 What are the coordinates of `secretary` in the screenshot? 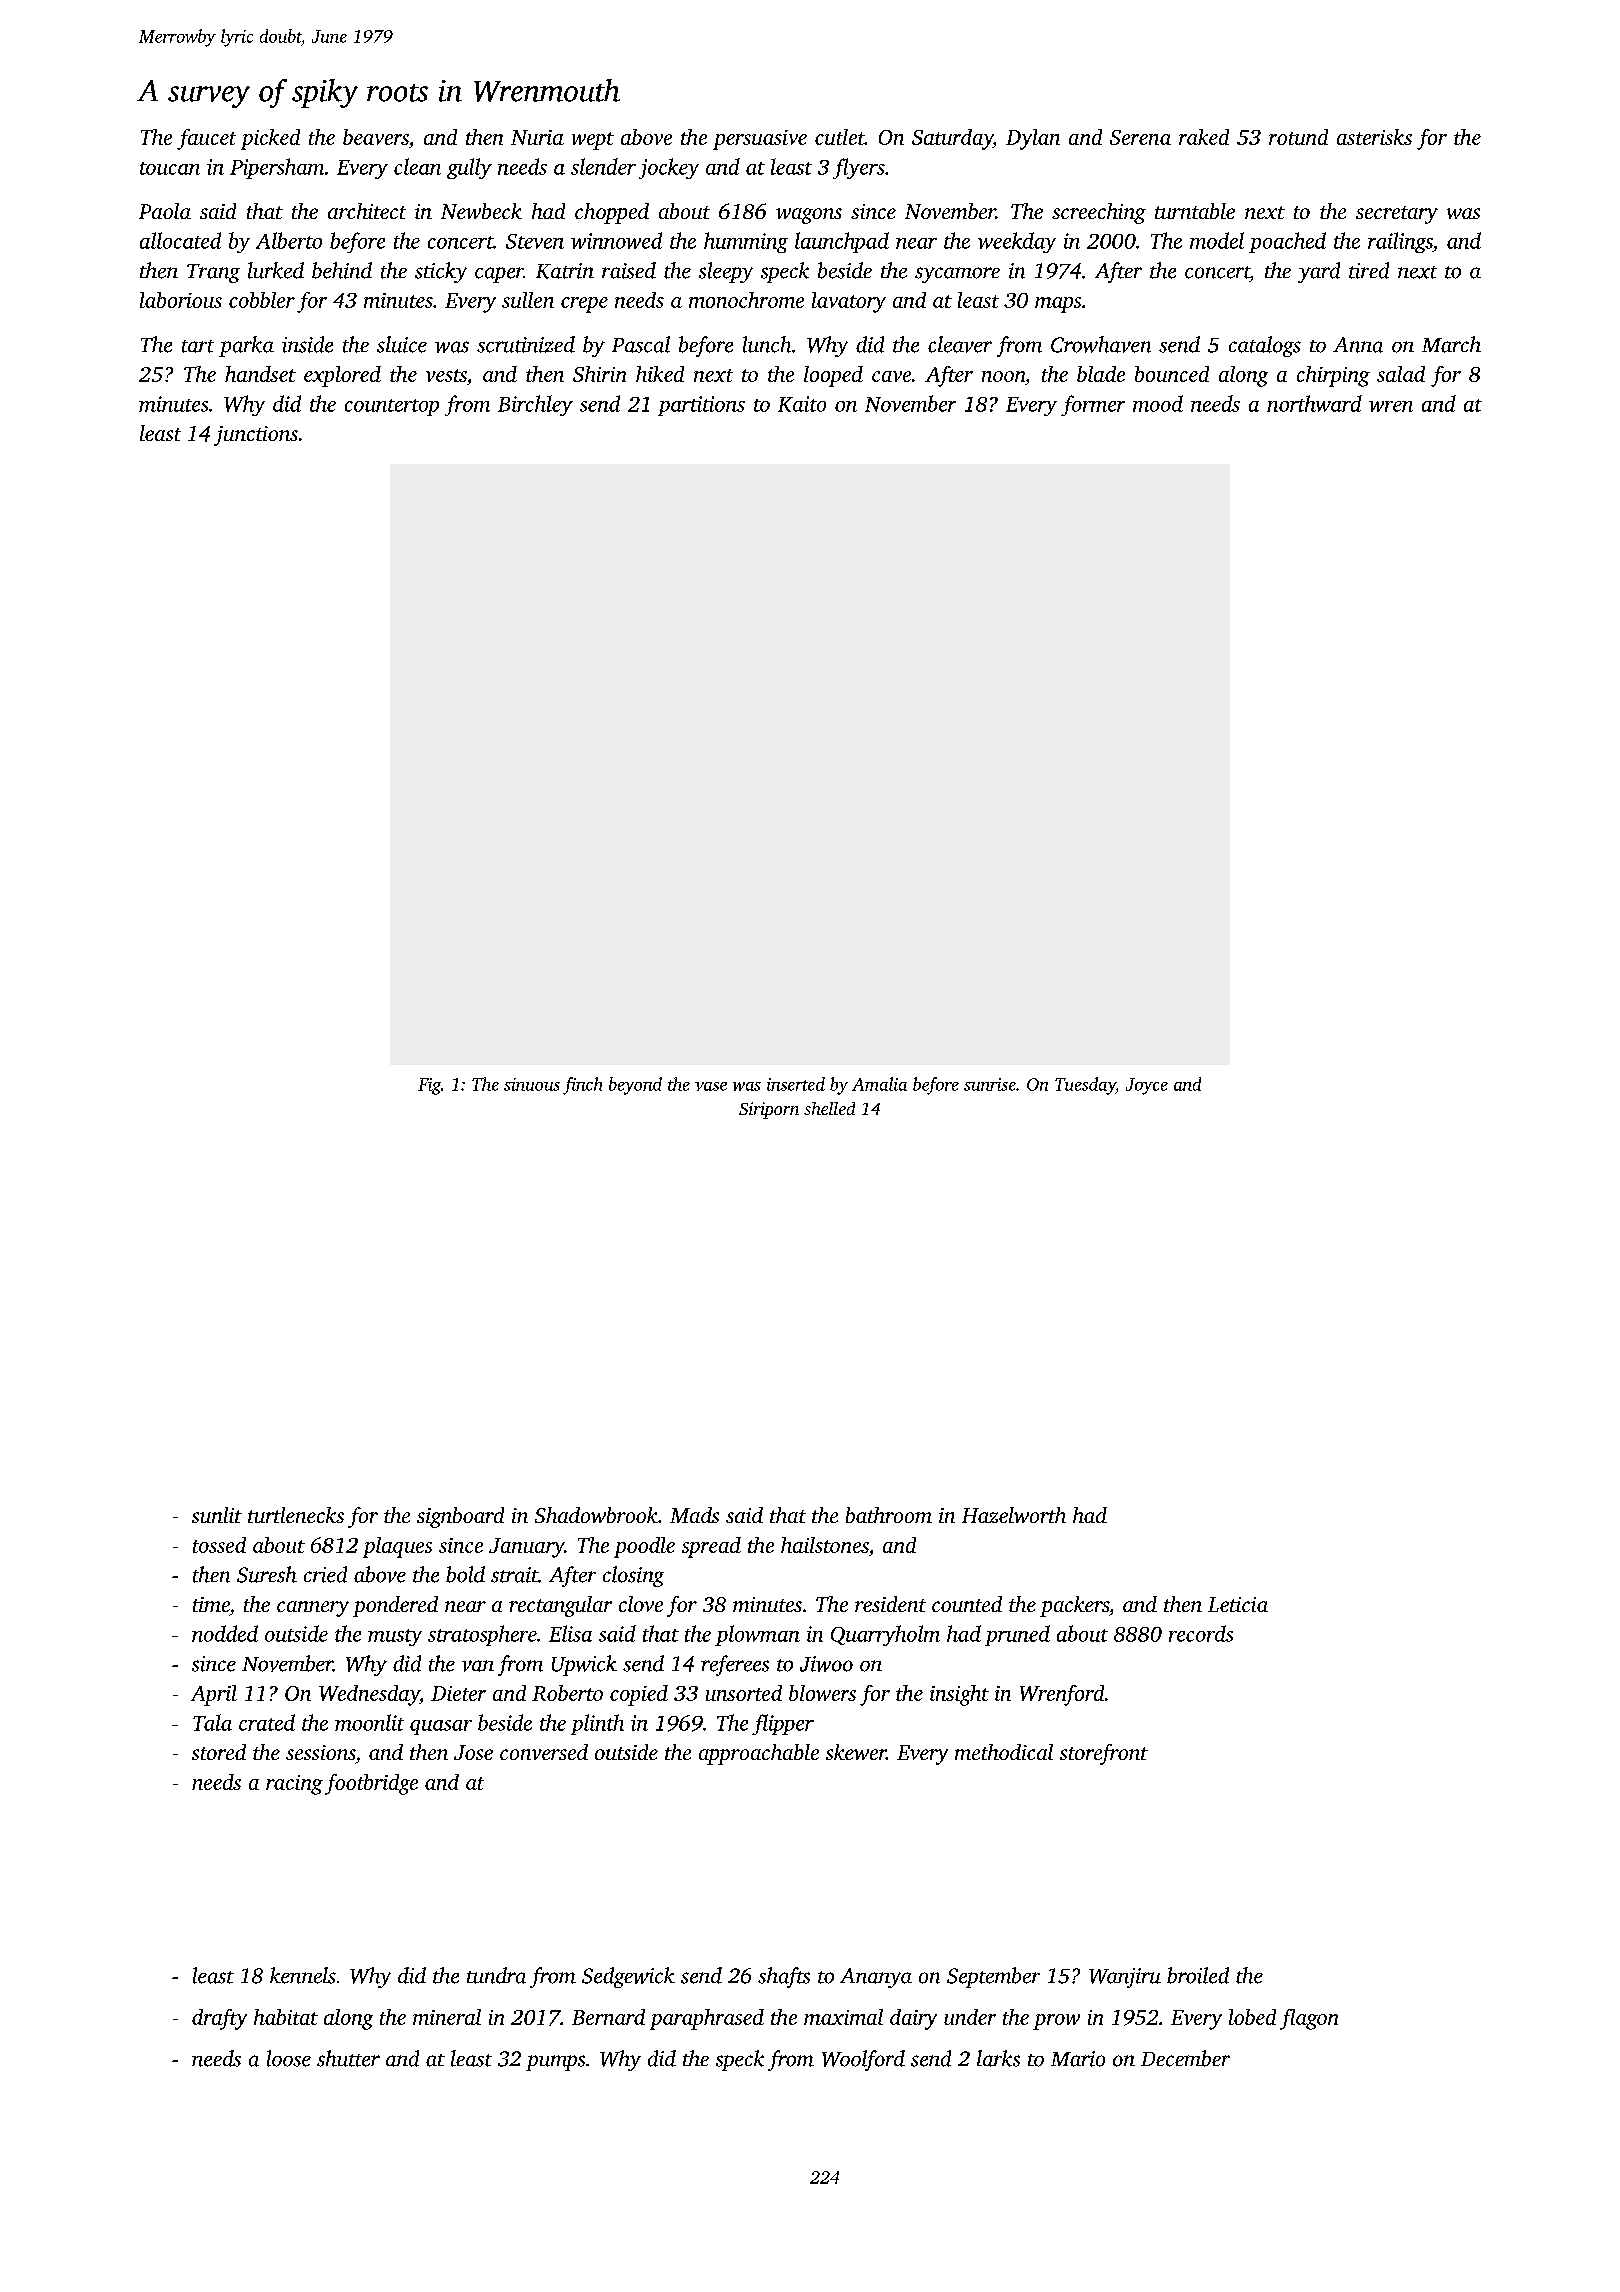 It's located at (1397, 215).
